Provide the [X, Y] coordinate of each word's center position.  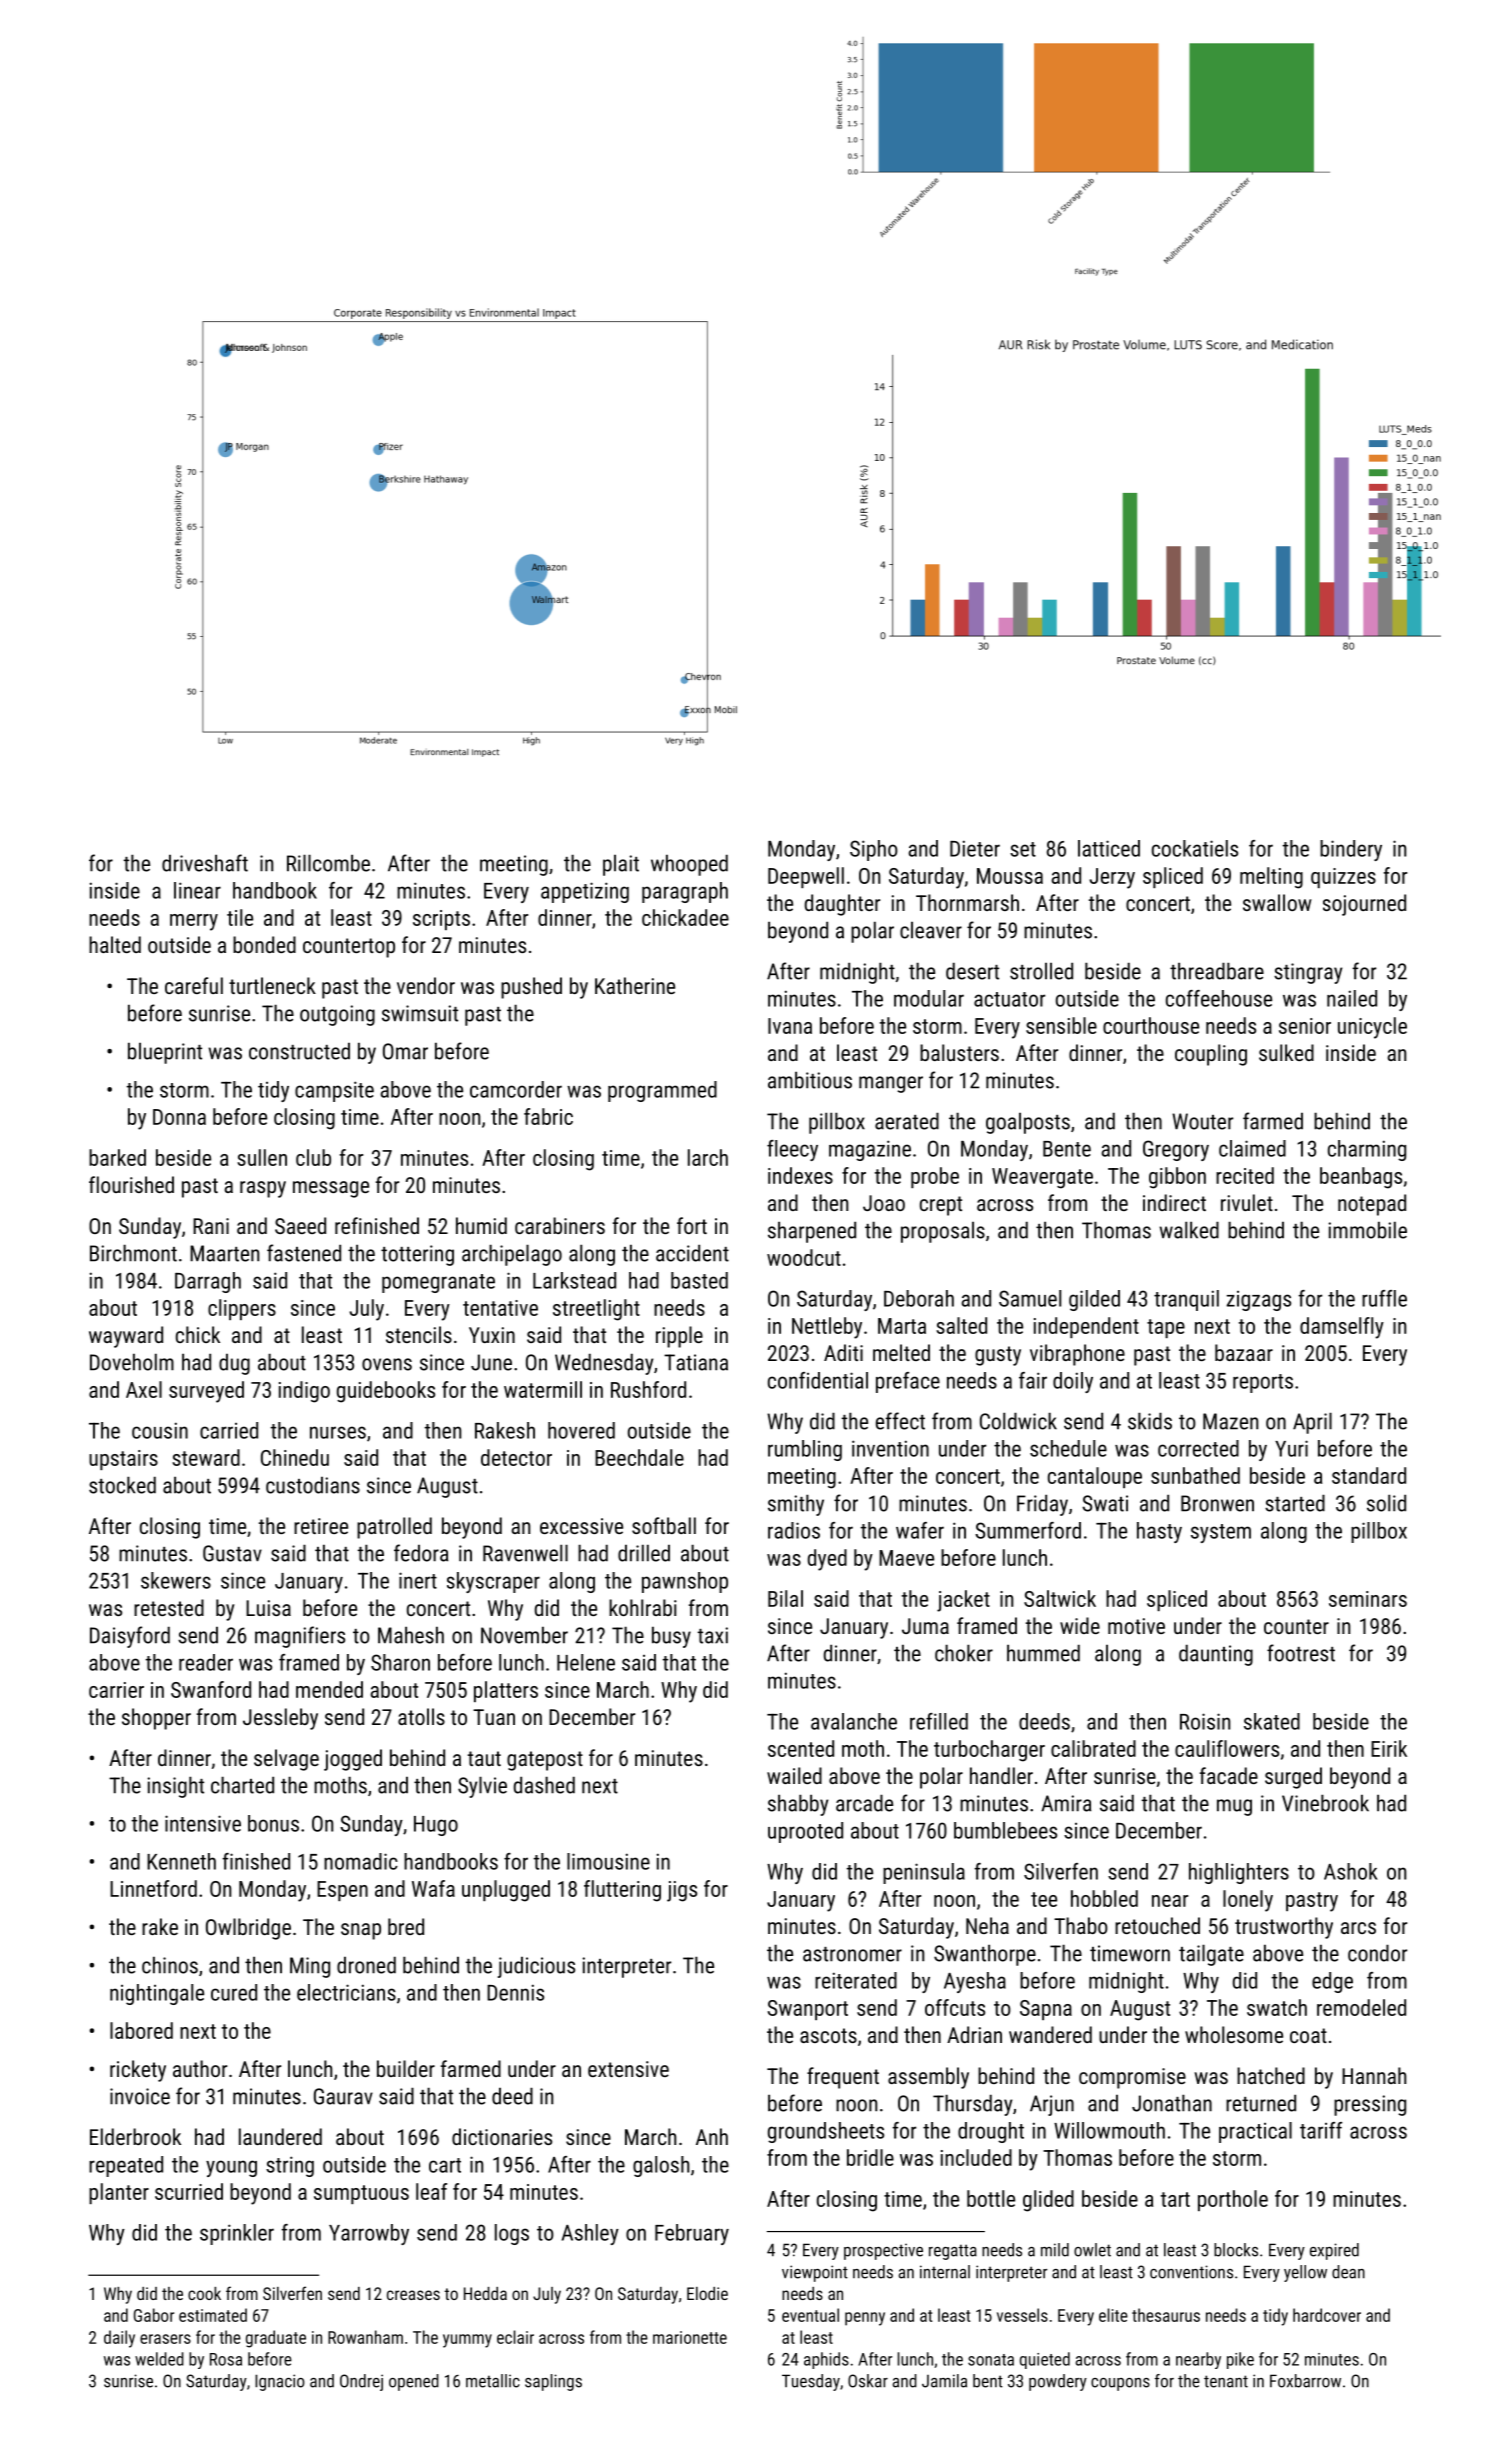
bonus [273, 1823]
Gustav [232, 1553]
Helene [586, 1662]
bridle [870, 2157]
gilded [1094, 1300]
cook [204, 2293]
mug [1234, 1807]
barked [117, 1157]
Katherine [635, 985]
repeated [126, 2166]
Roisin [1205, 1721]
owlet [1092, 2250]
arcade [864, 1803]
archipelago [512, 1255]
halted [115, 944]
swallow [1277, 902]
